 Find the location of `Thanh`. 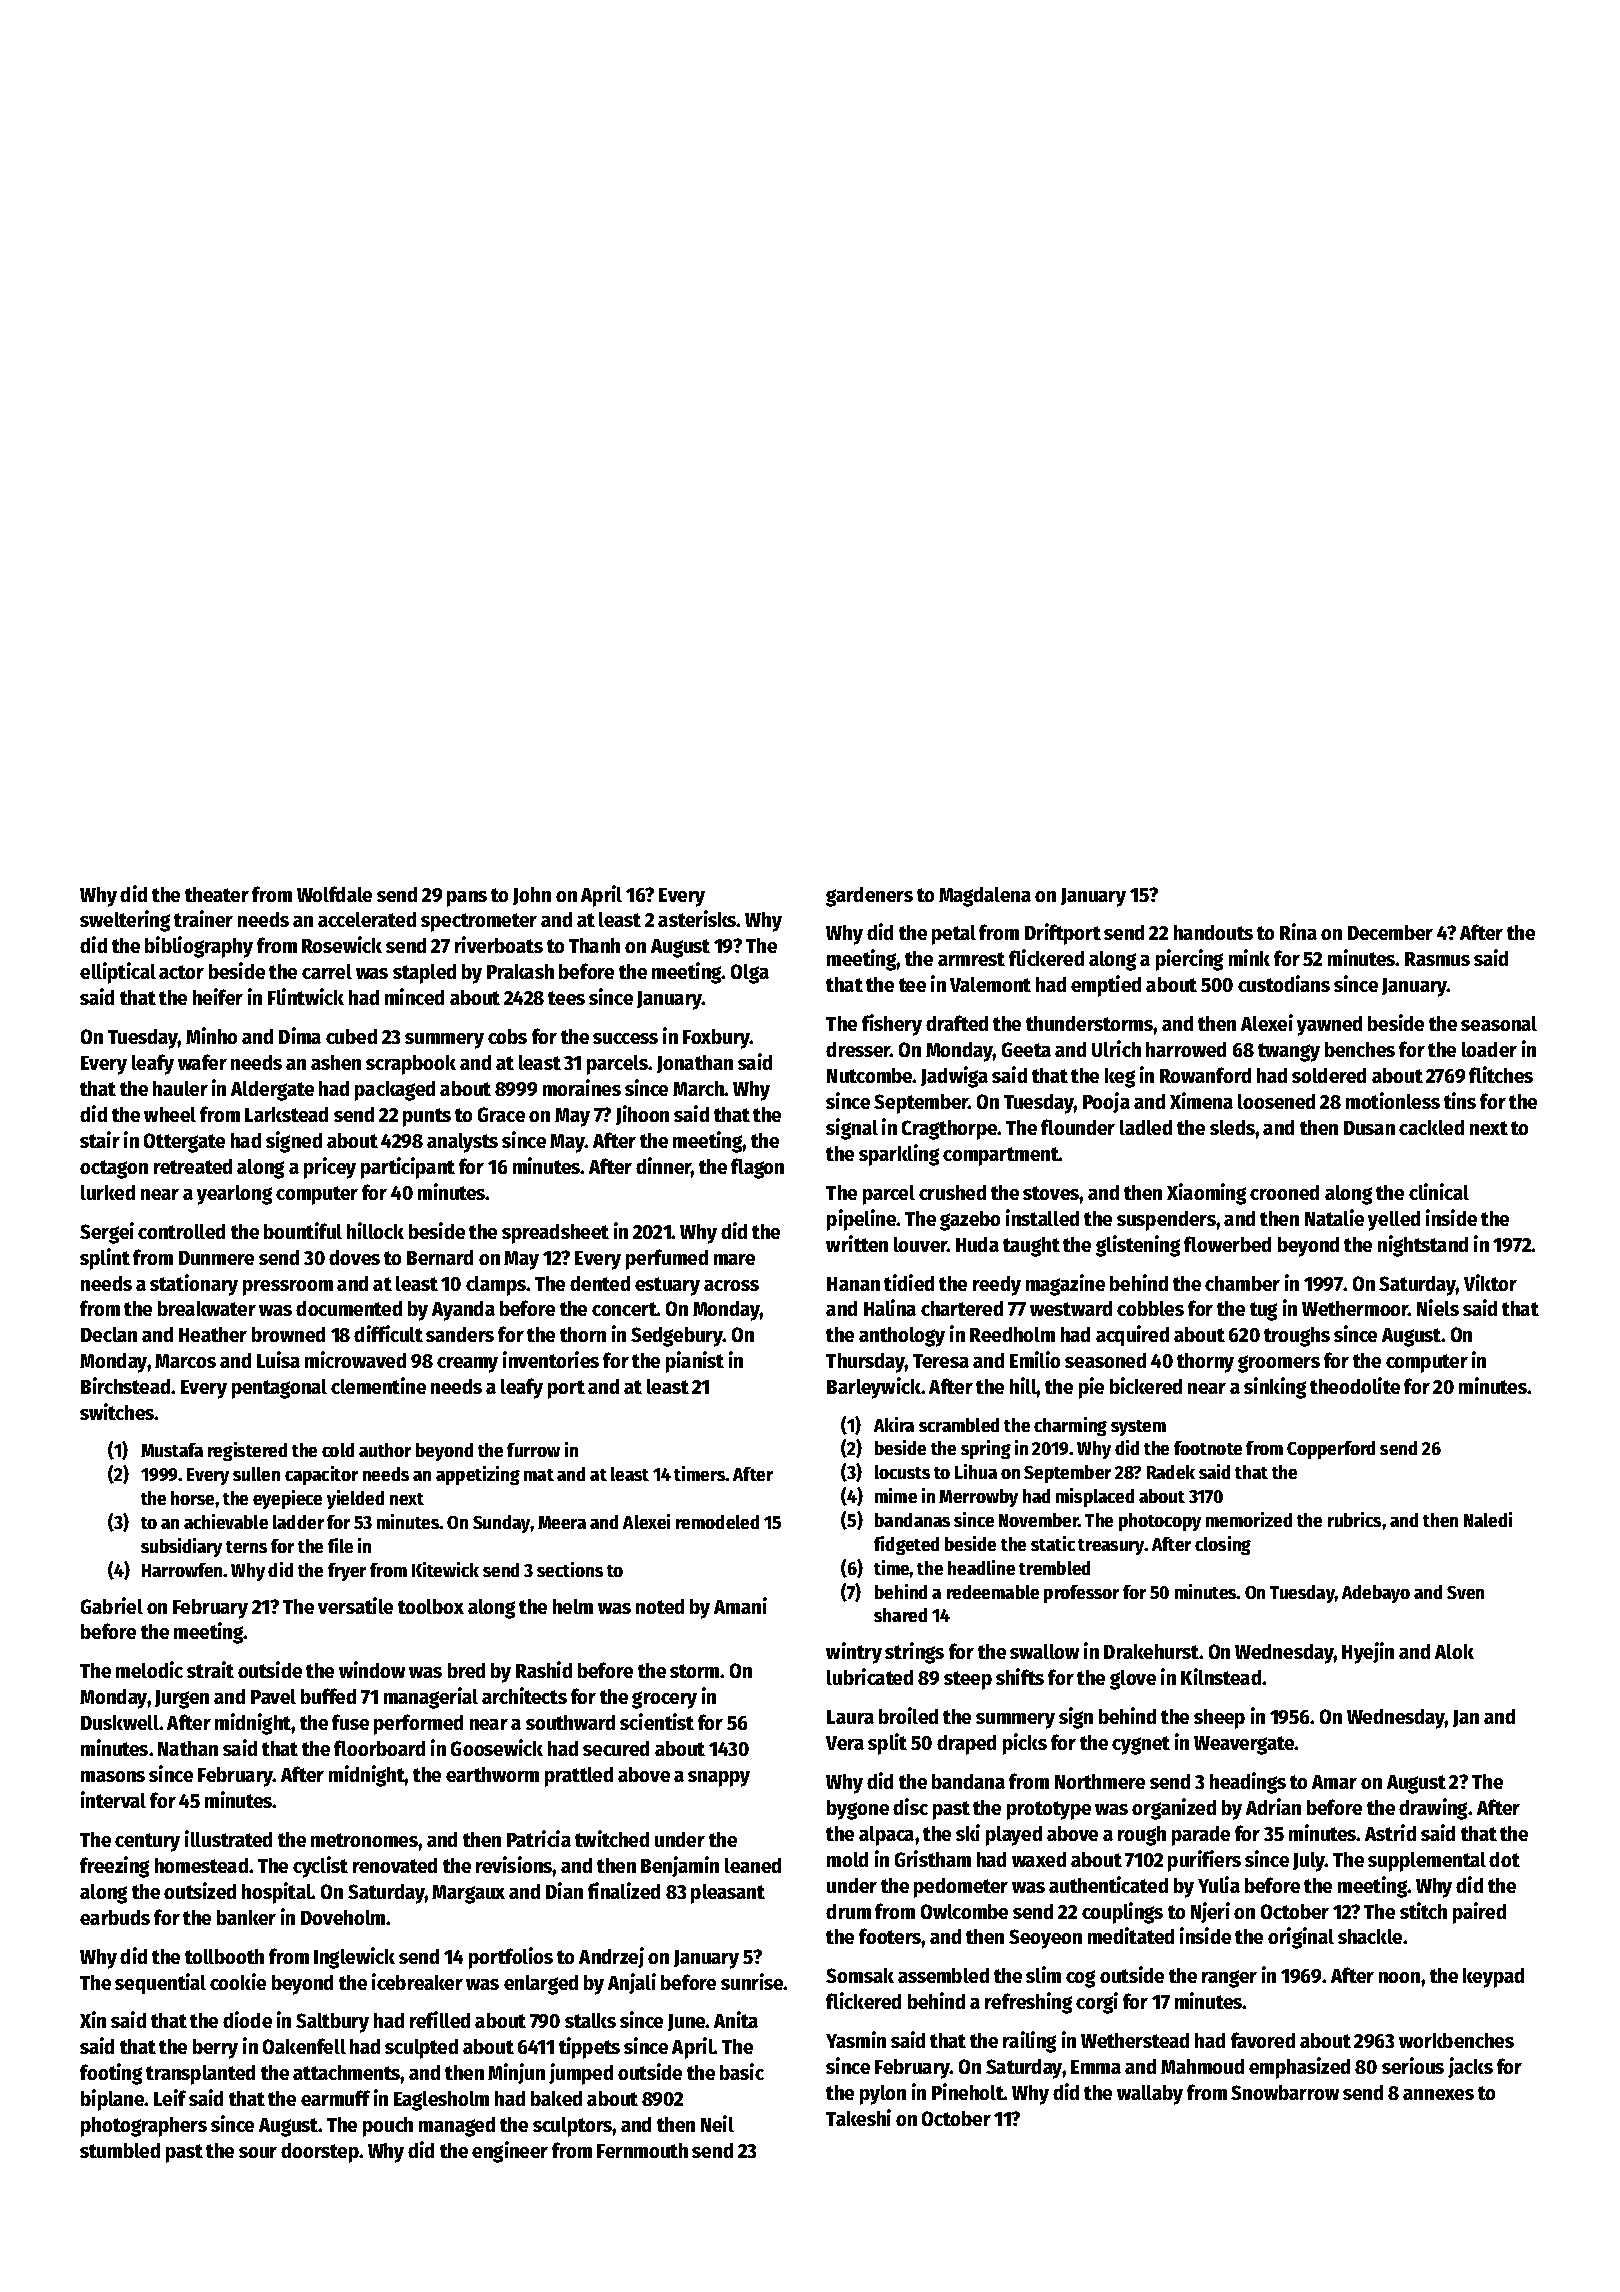

Thanh is located at coordinates (594, 945).
